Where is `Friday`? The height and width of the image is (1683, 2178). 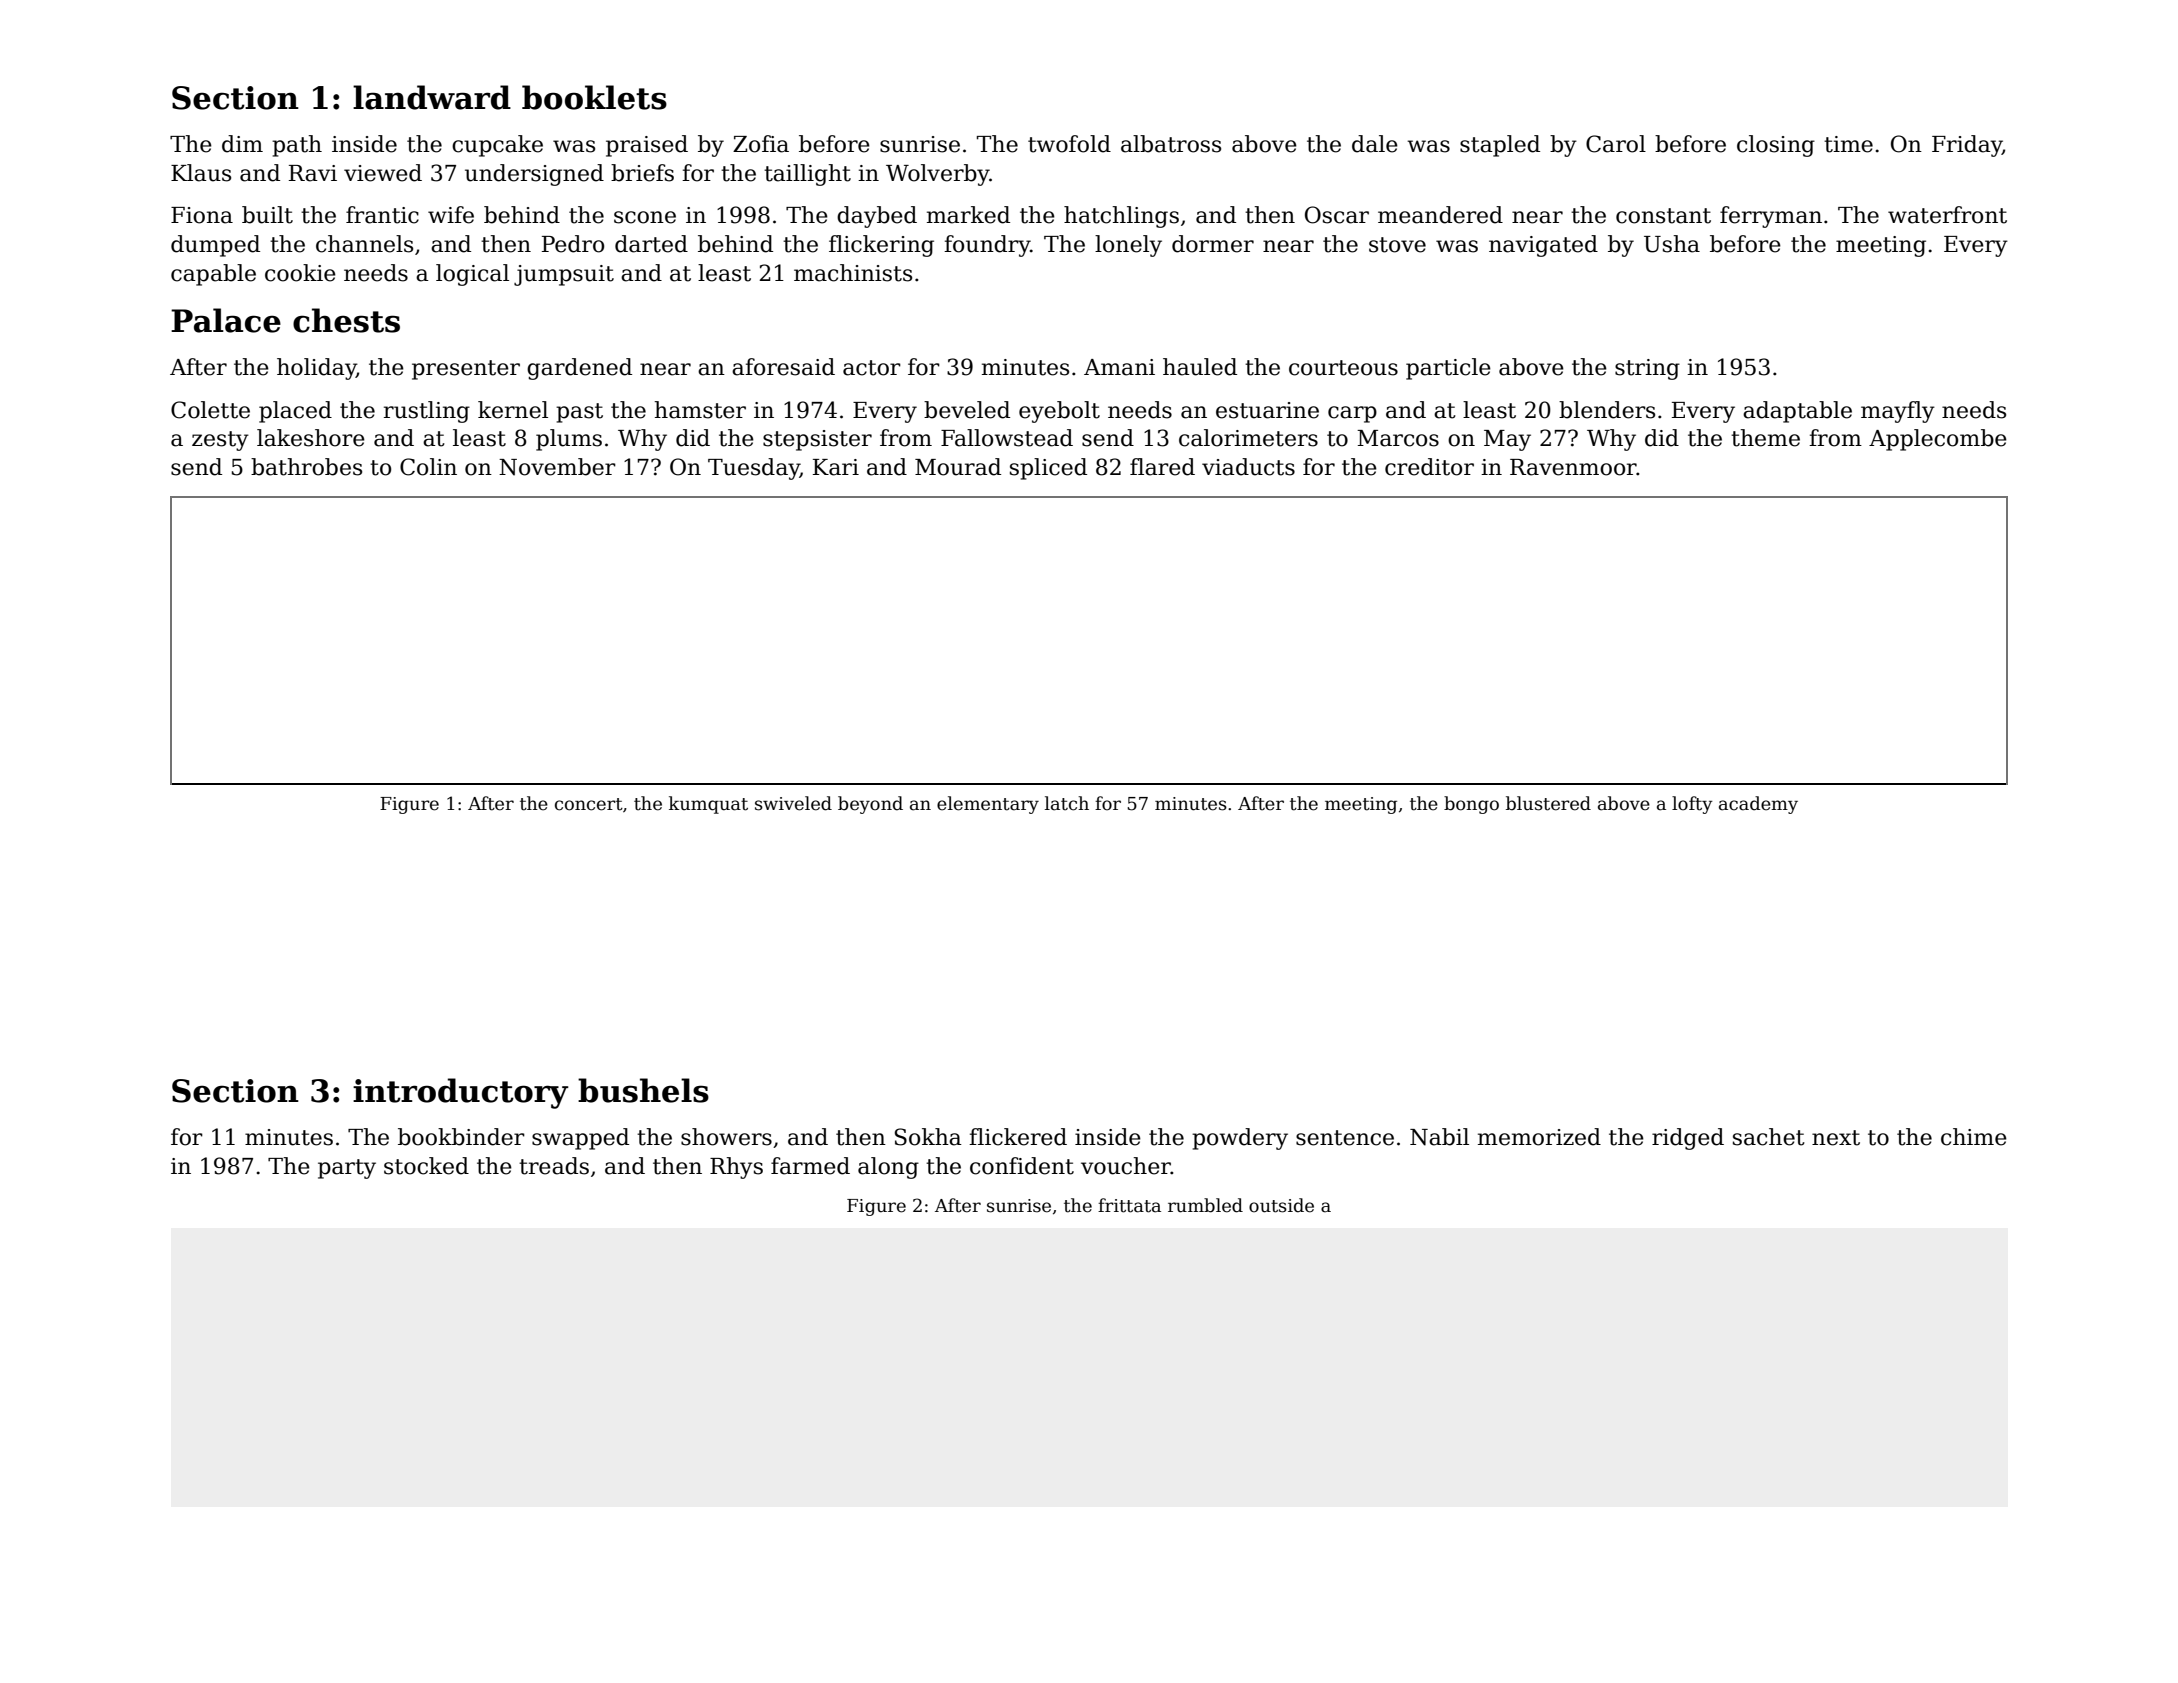
Friday is located at coordinates (1967, 146).
